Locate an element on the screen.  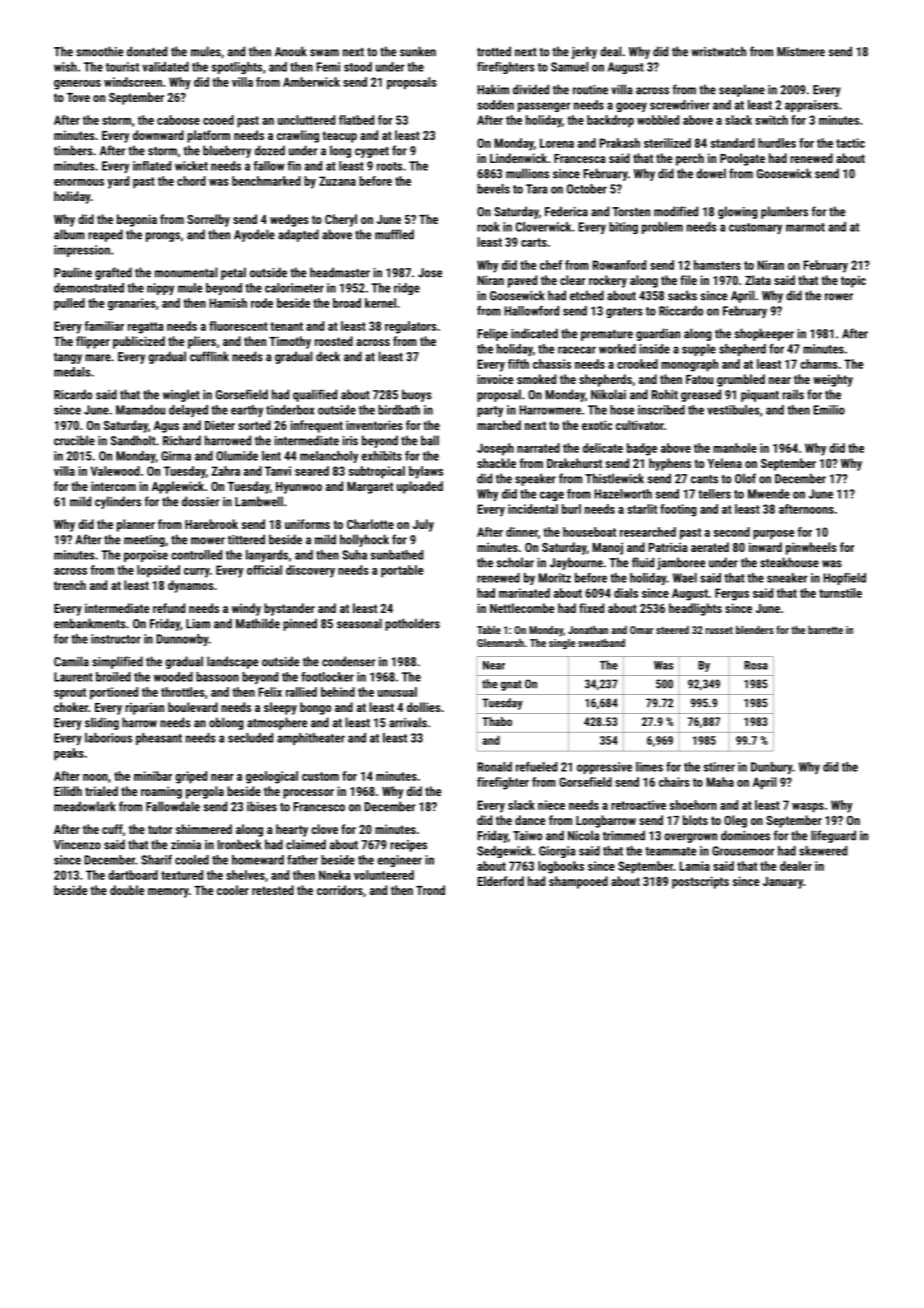
prongs is located at coordinates (163, 237).
